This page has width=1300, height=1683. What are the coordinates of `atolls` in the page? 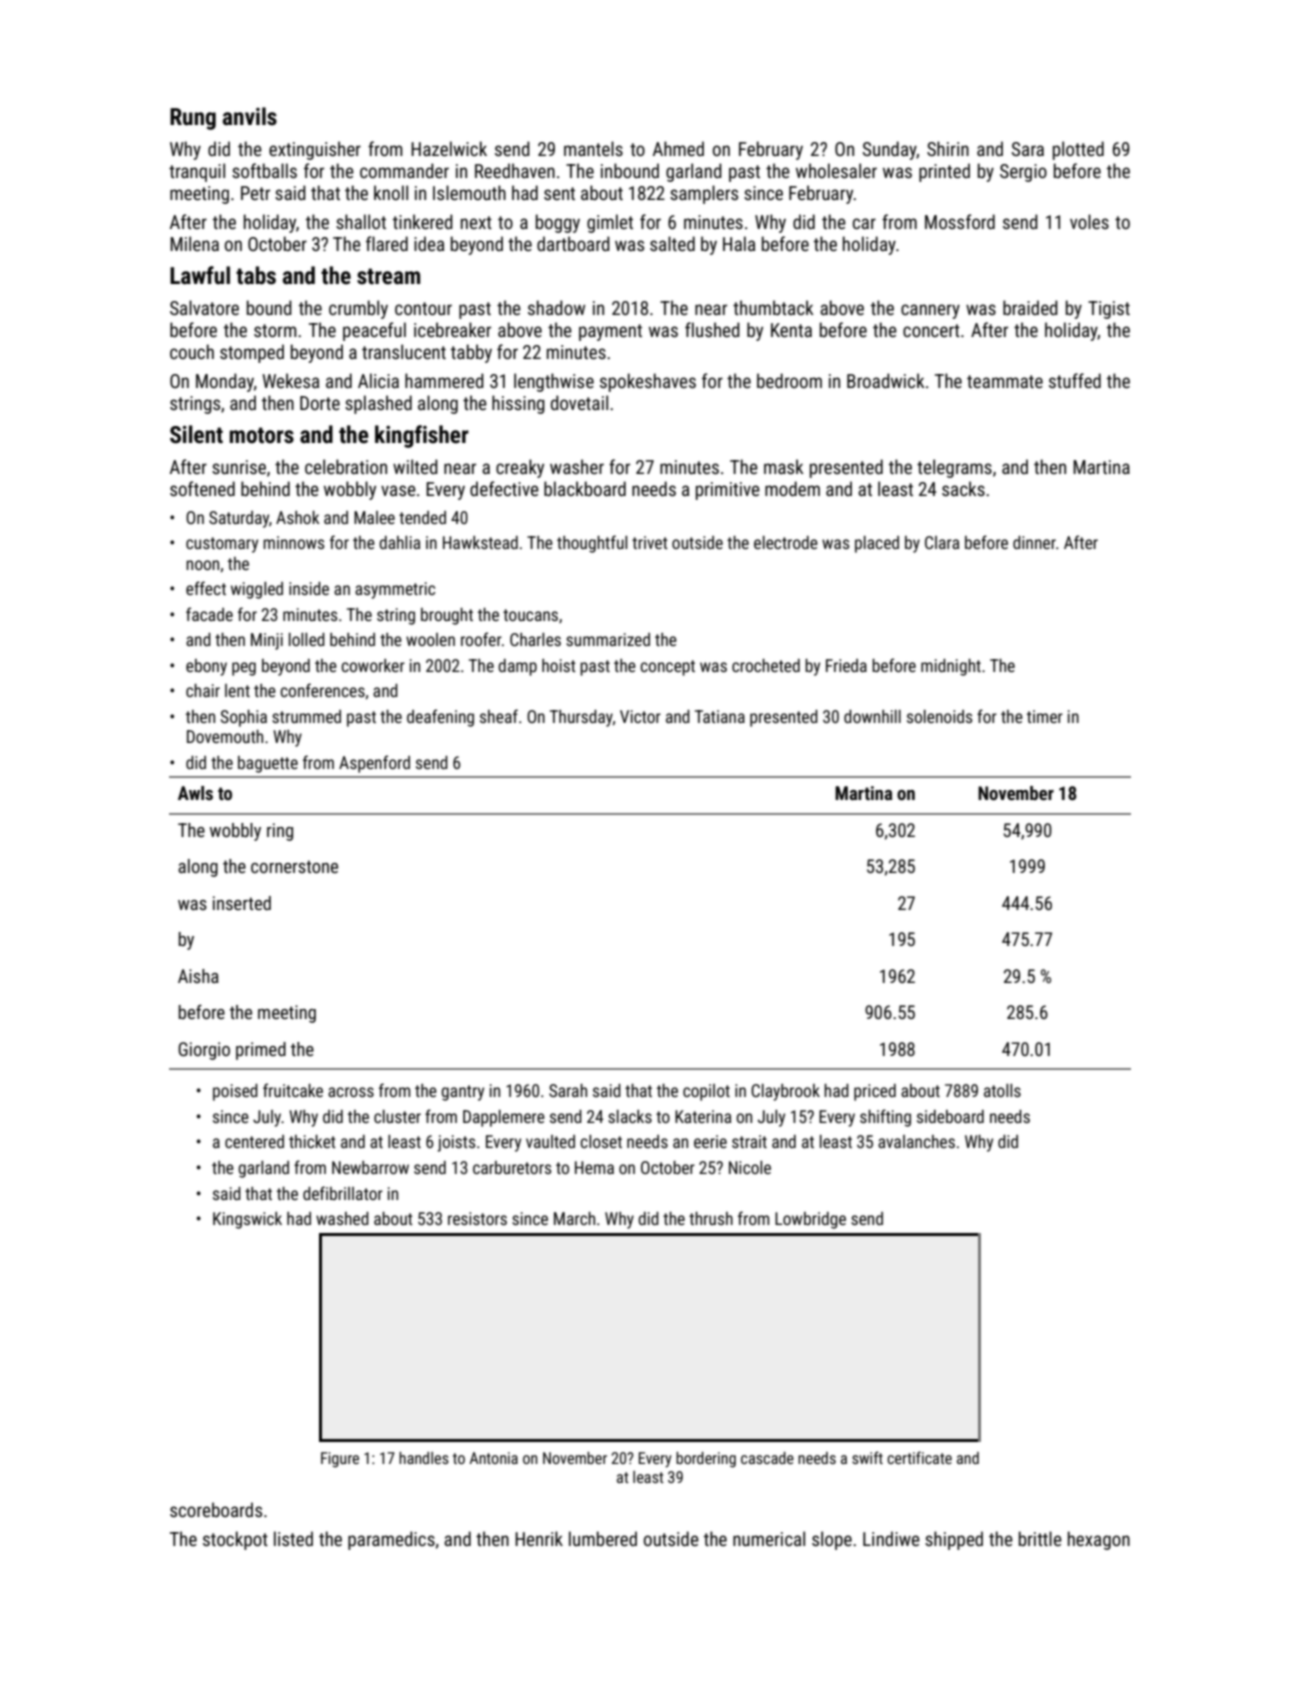 It's located at (1002, 1090).
